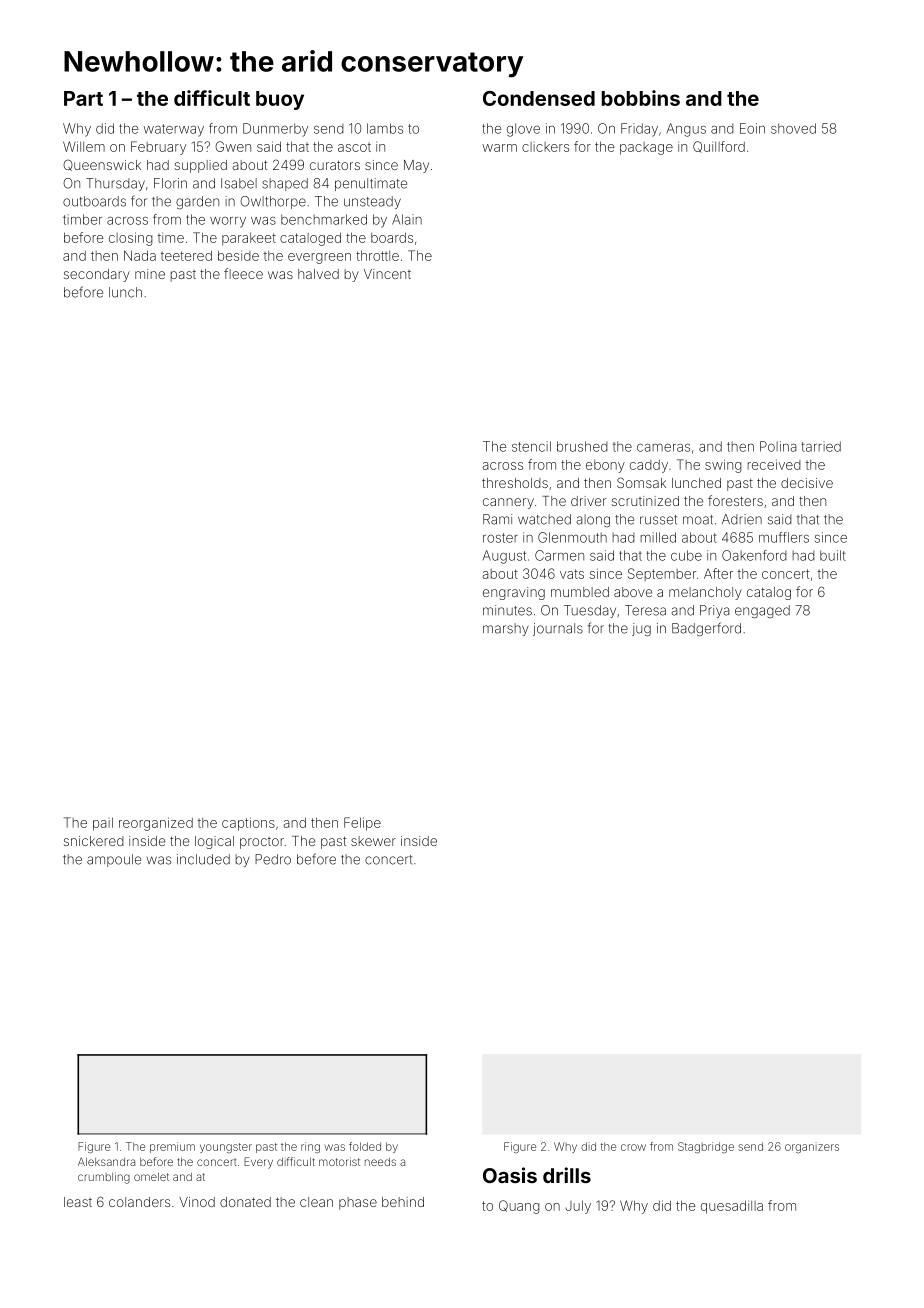  Describe the element at coordinates (83, 98) in the image. I see `Part` at that location.
